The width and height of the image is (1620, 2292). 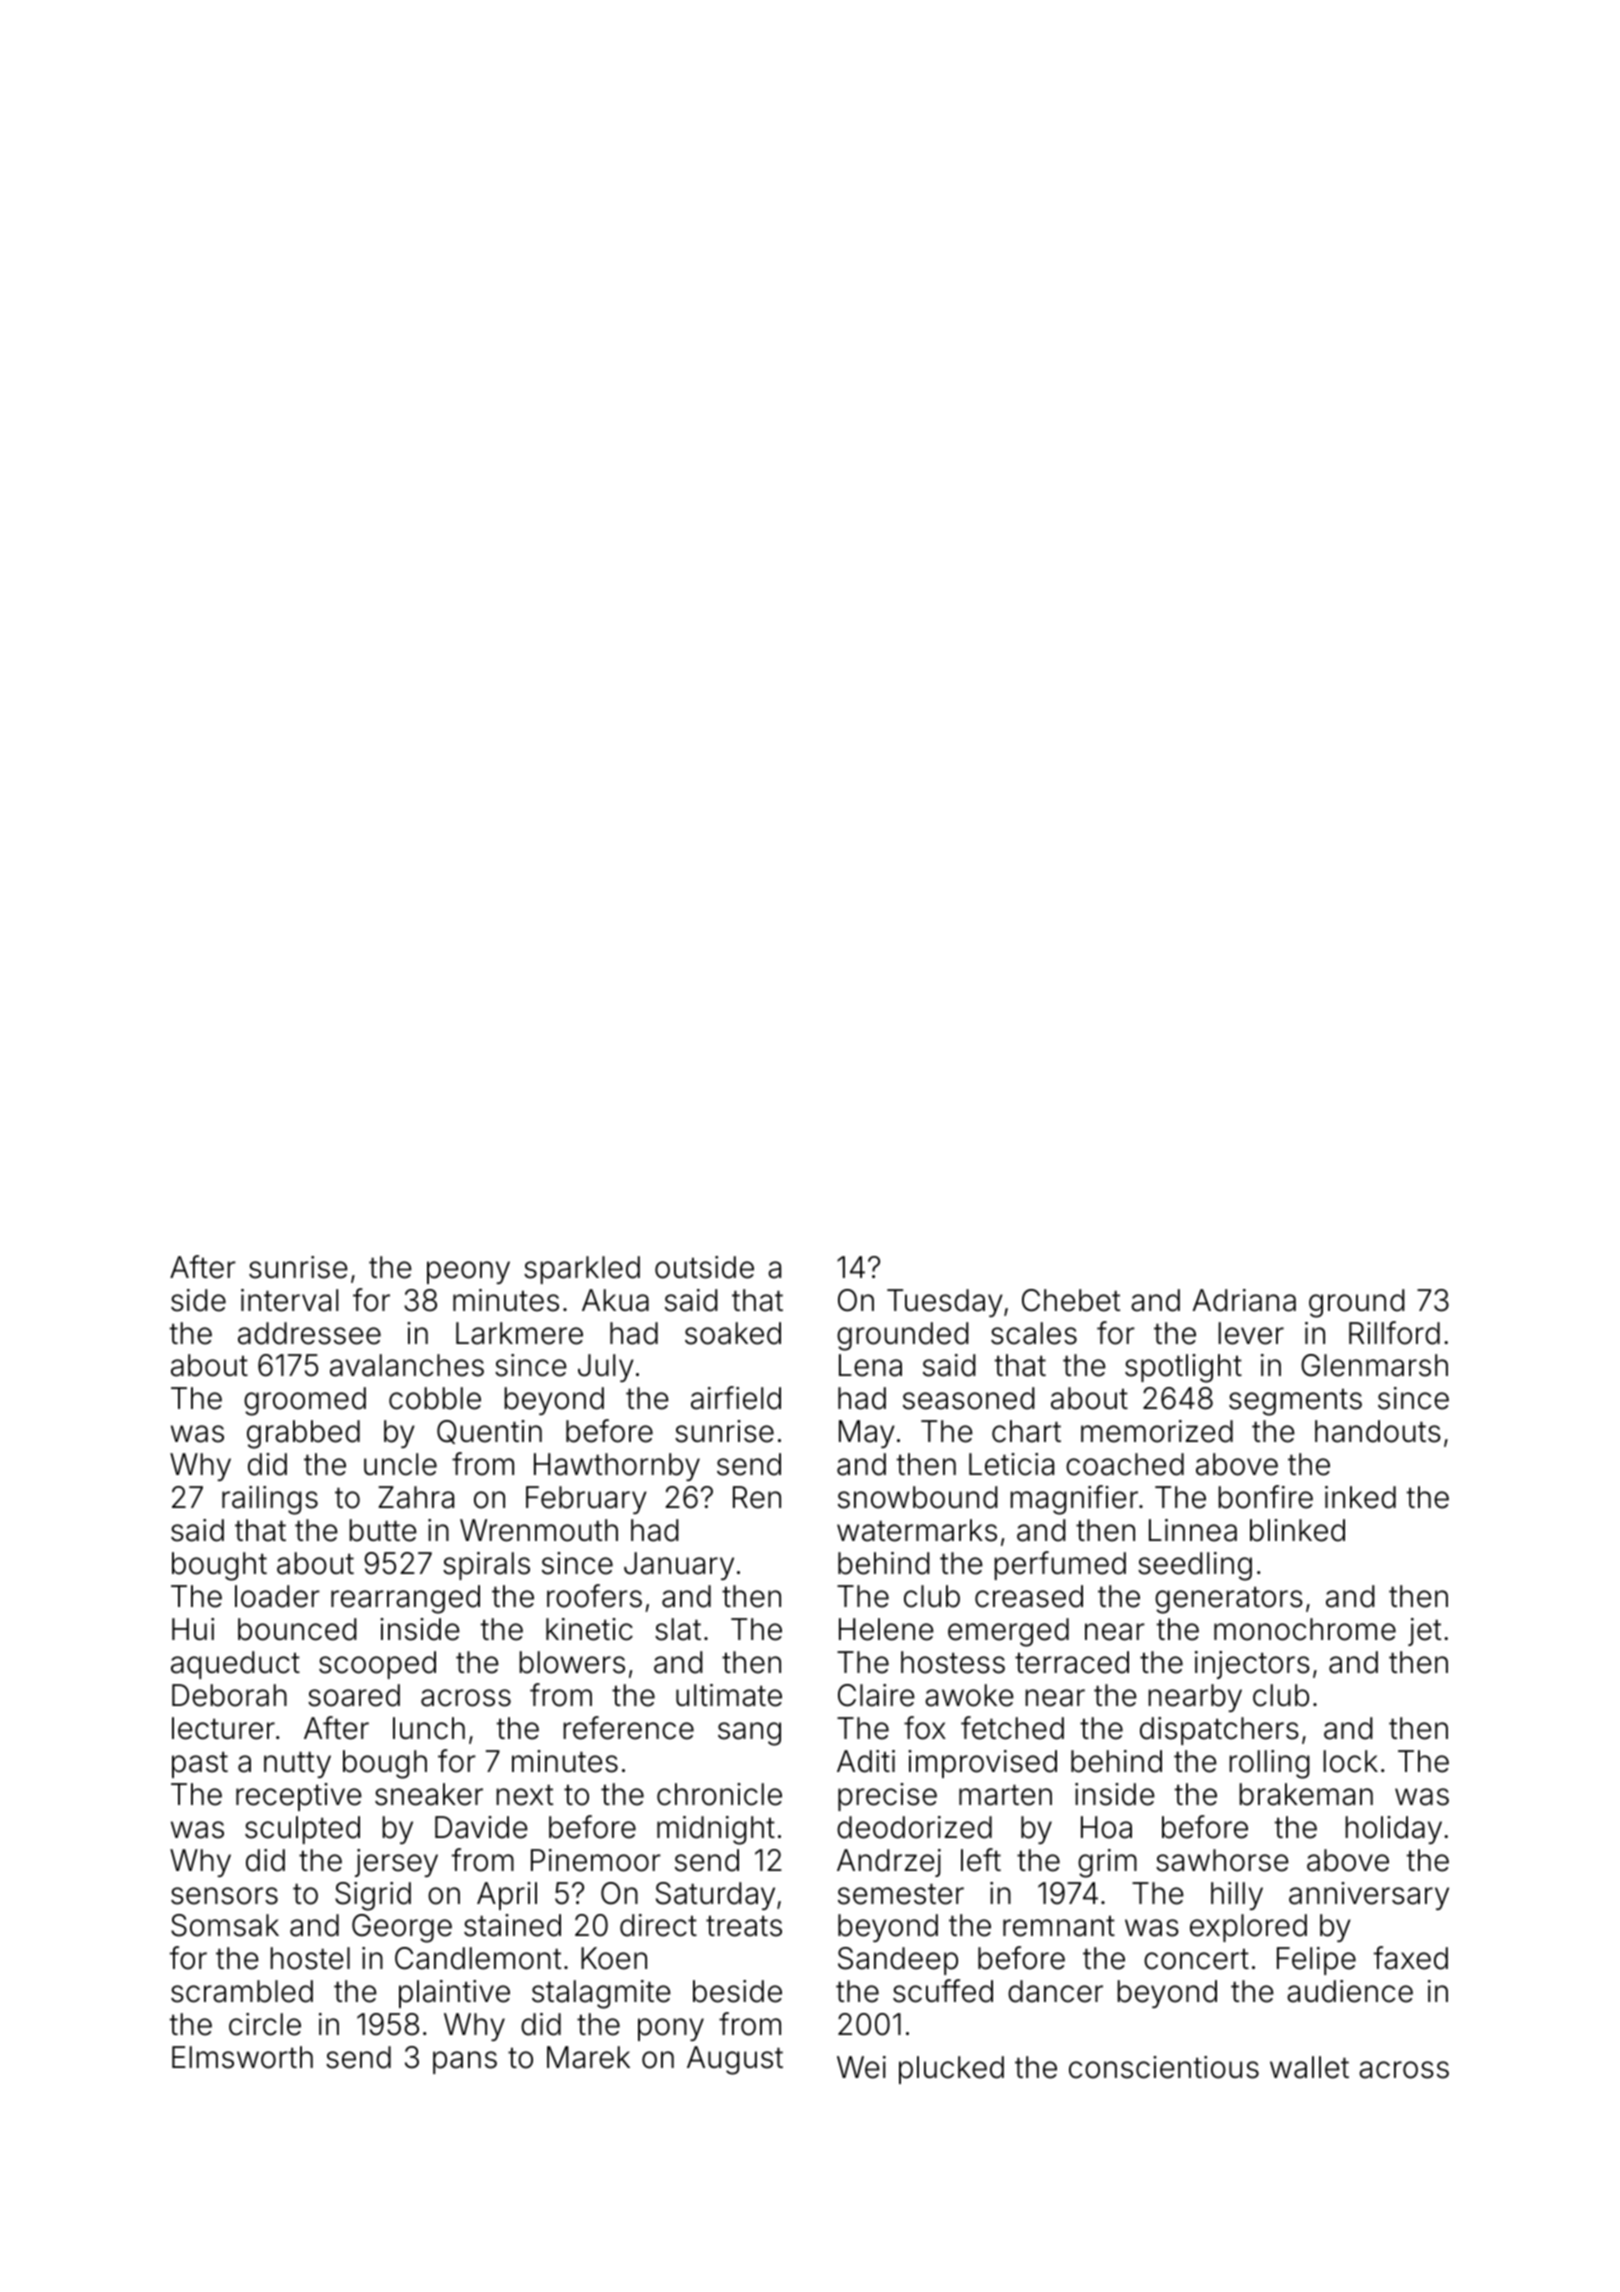 I want to click on May, so click(x=867, y=1434).
